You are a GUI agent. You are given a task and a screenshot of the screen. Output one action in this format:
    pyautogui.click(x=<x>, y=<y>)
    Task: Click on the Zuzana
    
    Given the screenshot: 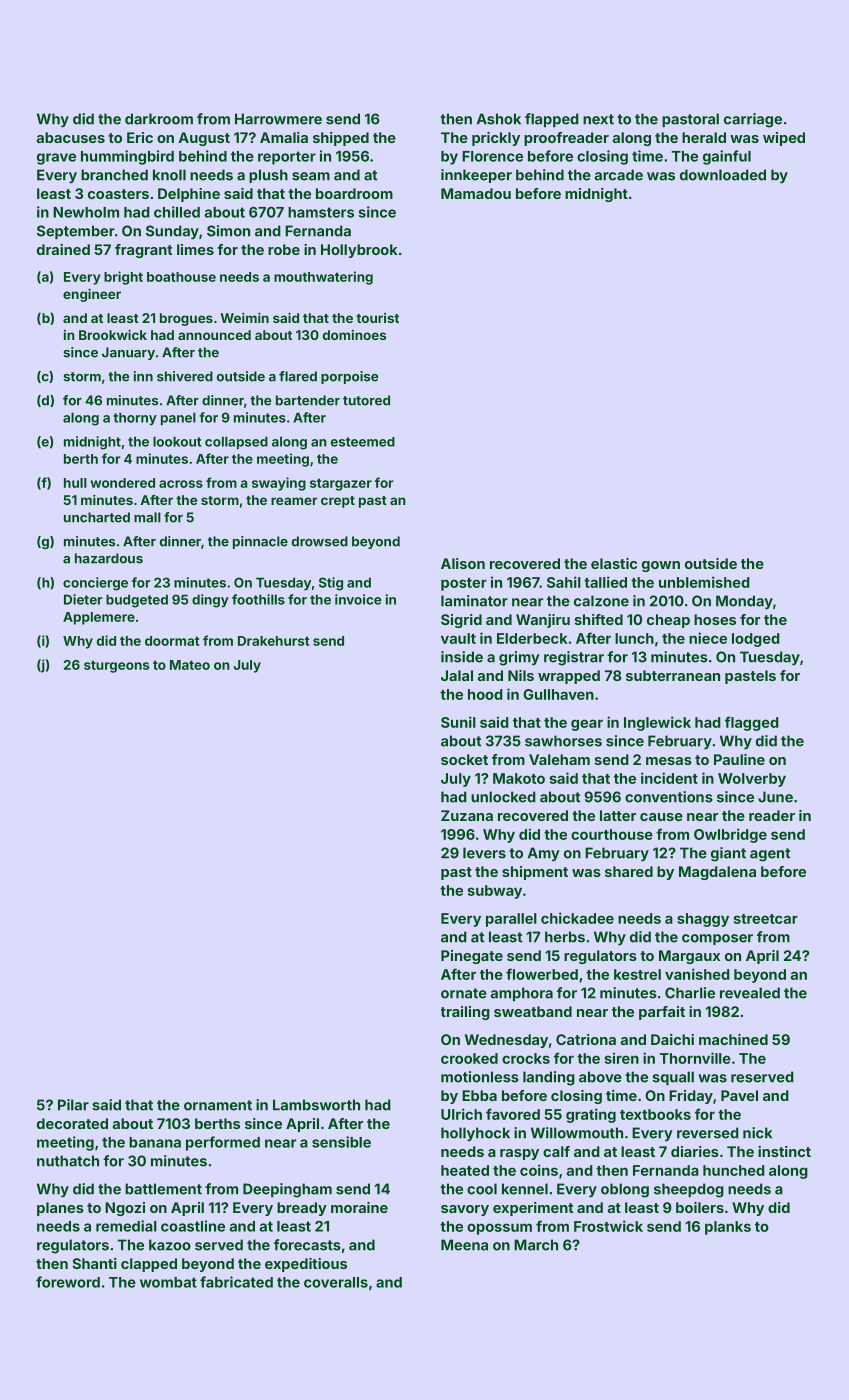 What is the action you would take?
    pyautogui.click(x=467, y=815)
